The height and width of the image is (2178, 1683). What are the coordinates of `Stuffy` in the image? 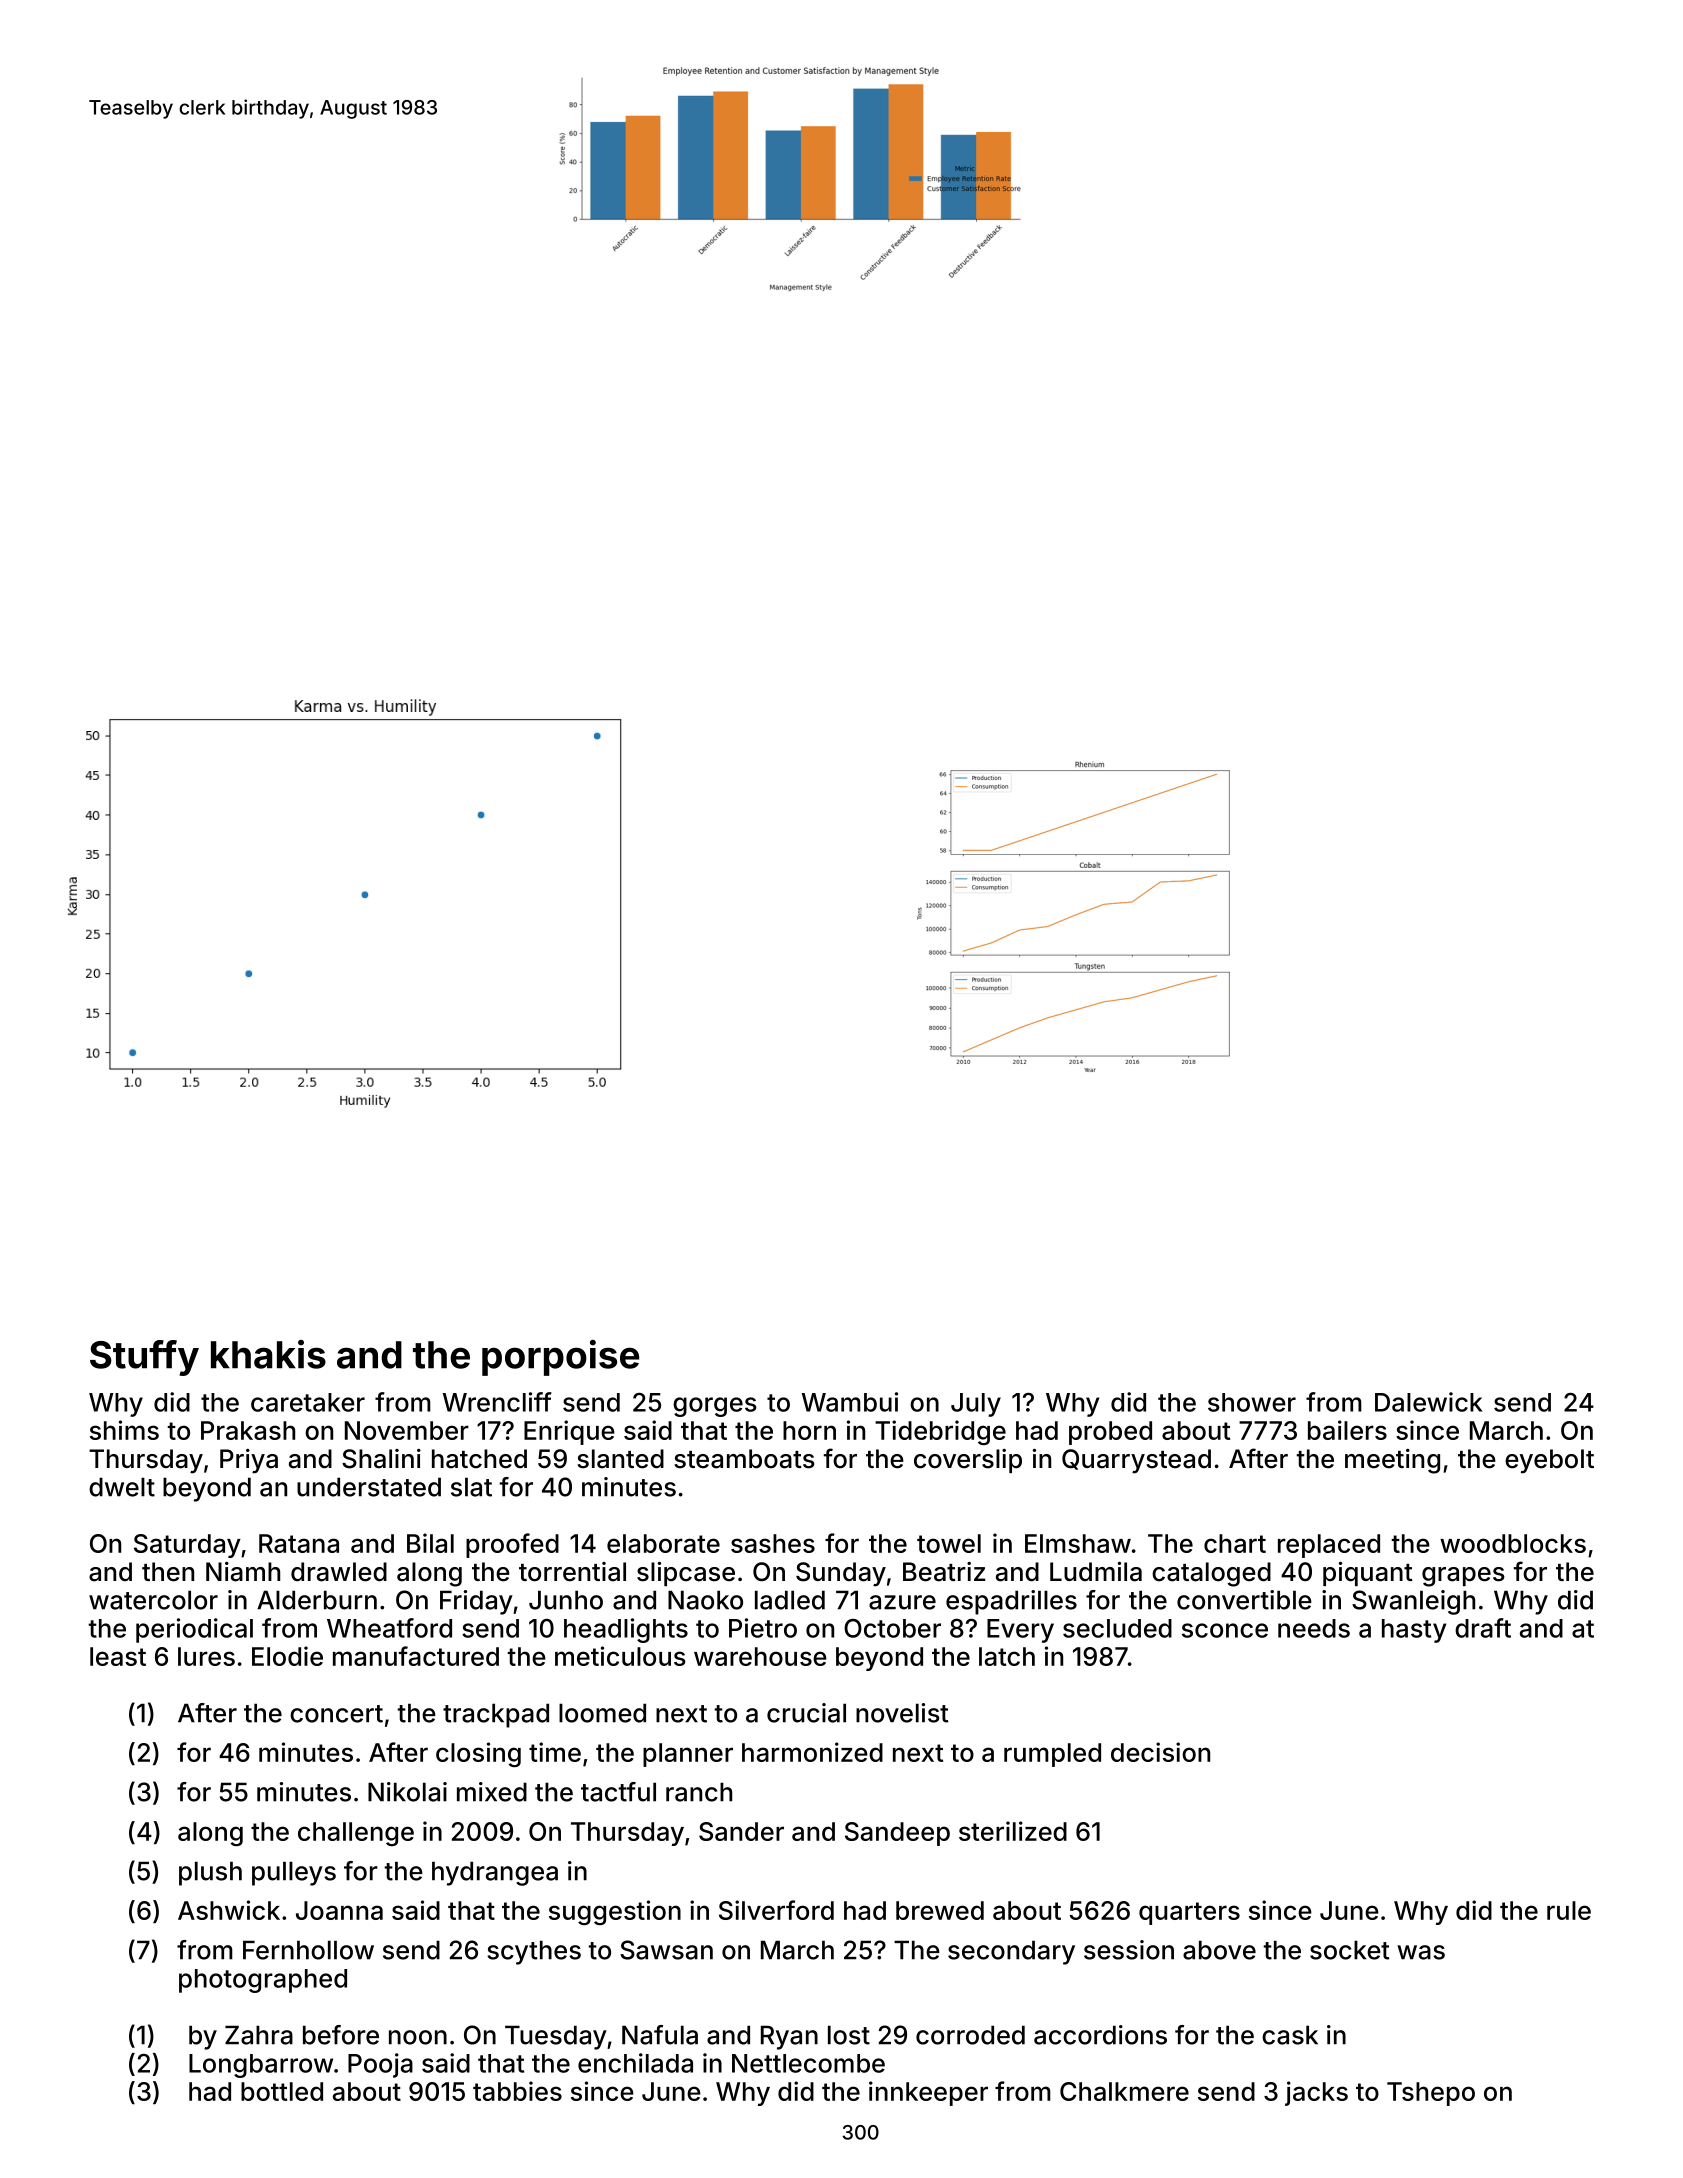 It's located at (144, 1358).
